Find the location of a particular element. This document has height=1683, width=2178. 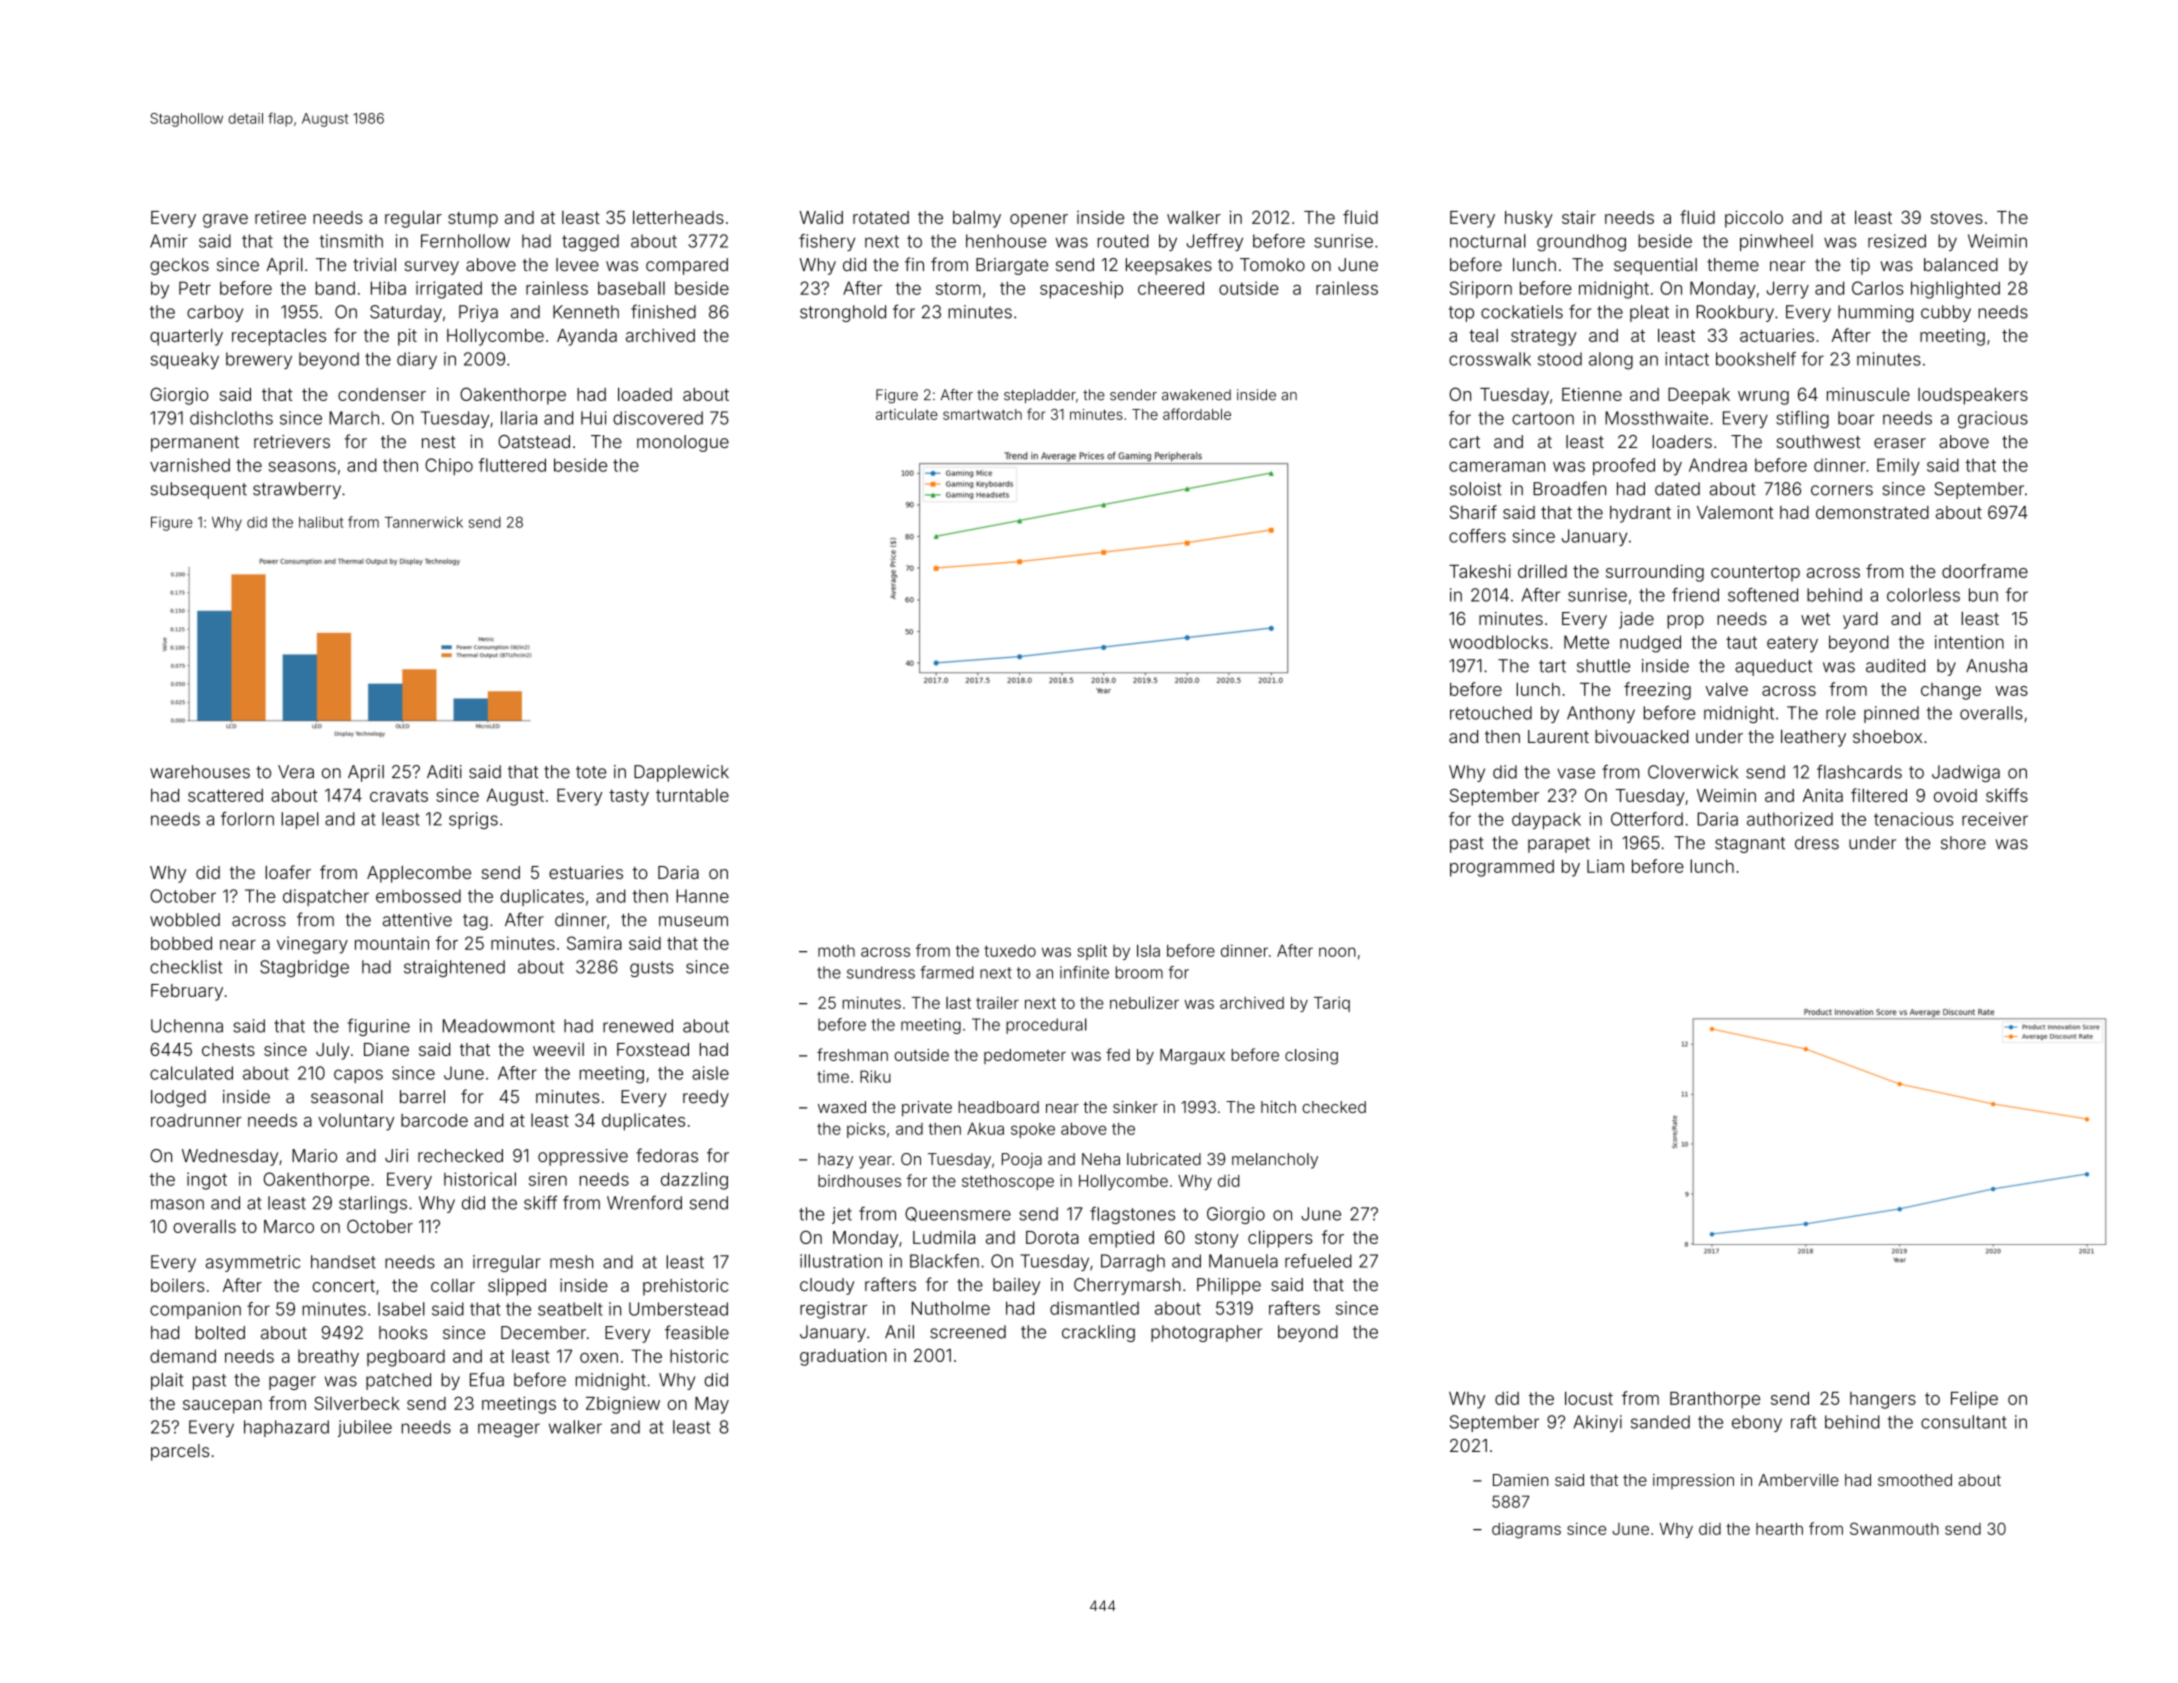

piccolo is located at coordinates (1754, 219).
